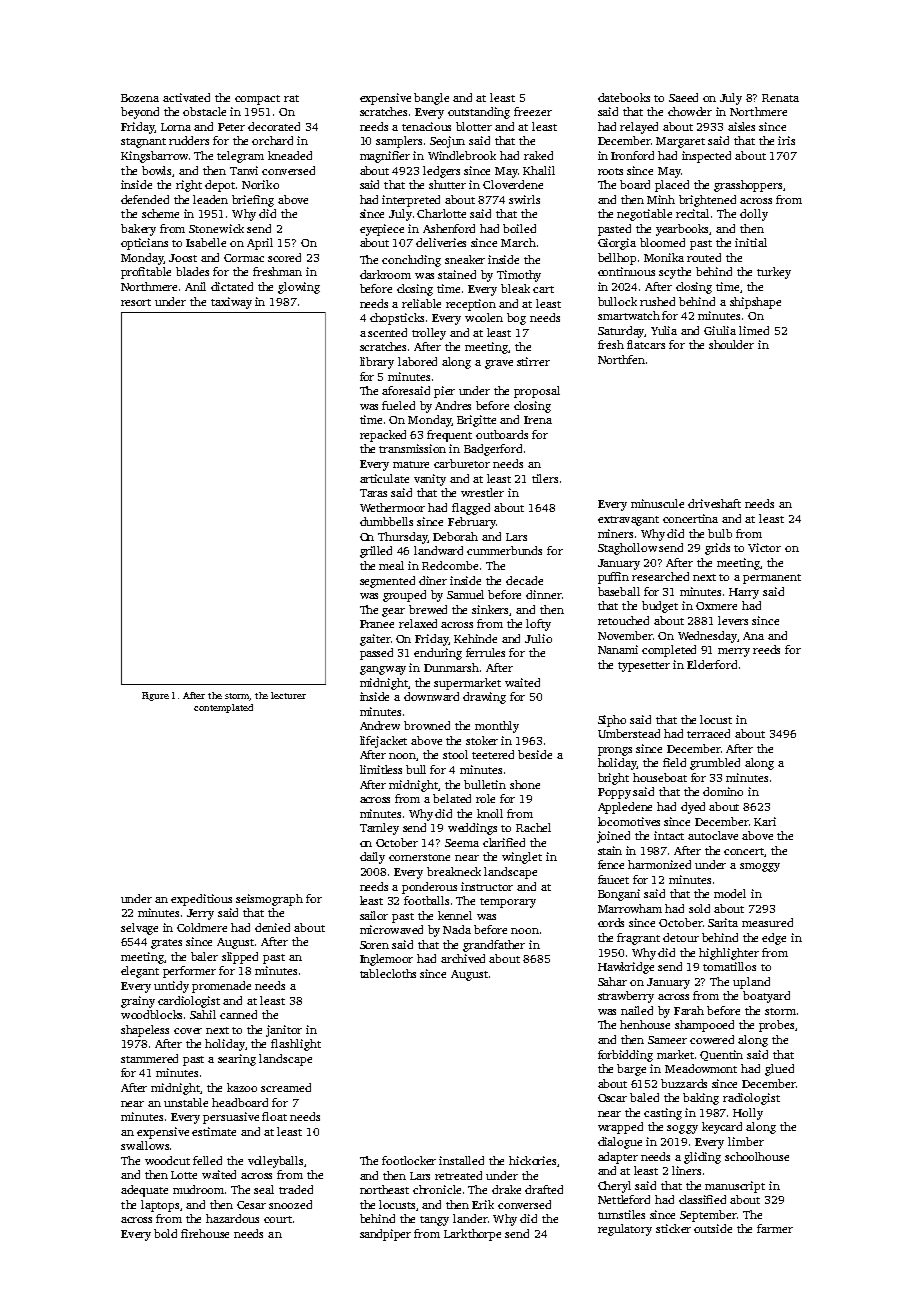 The image size is (924, 1308). Describe the element at coordinates (388, 973) in the page. I see `tablecloths` at that location.
